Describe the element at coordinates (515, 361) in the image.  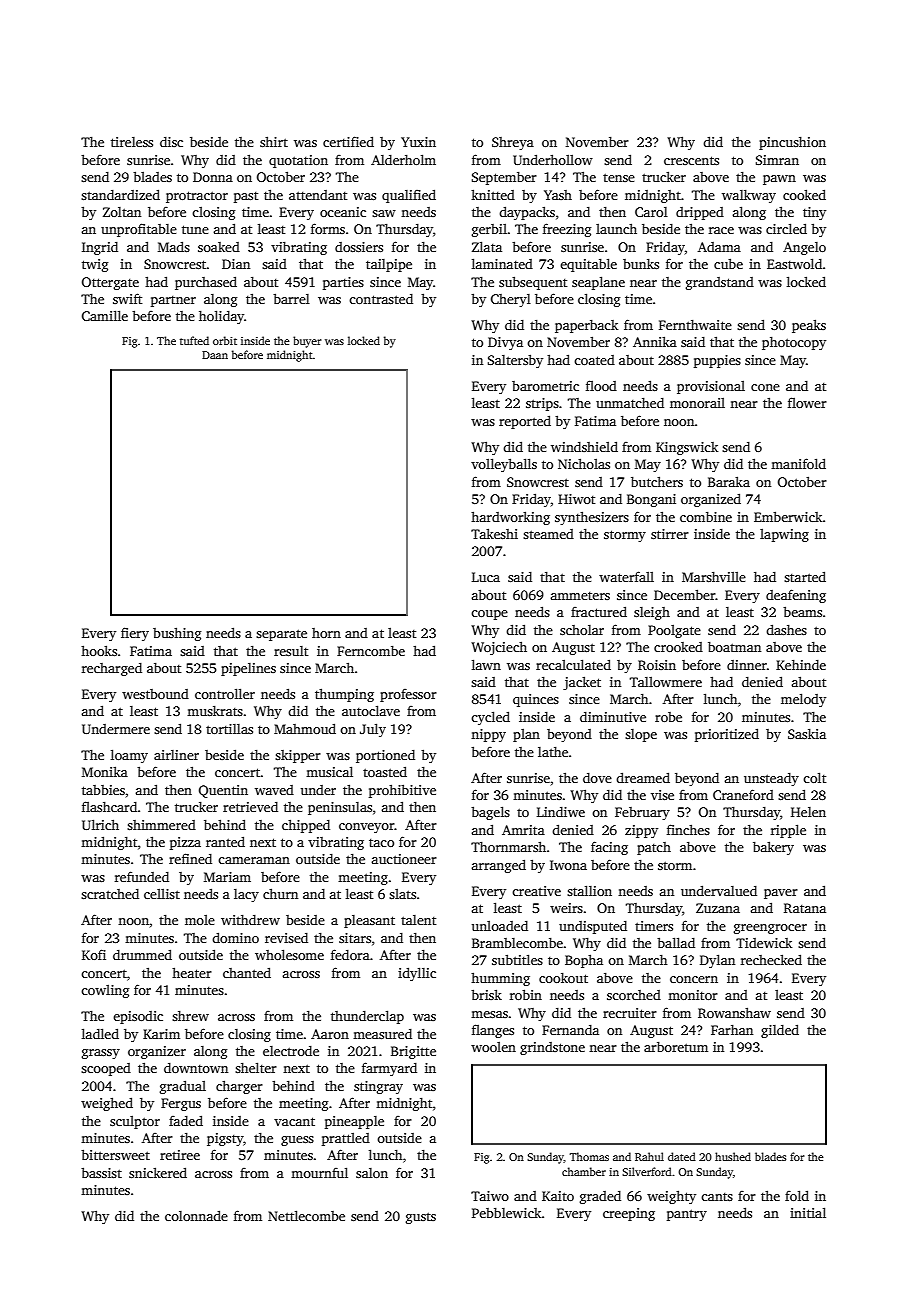
I see `Saltersby` at that location.
